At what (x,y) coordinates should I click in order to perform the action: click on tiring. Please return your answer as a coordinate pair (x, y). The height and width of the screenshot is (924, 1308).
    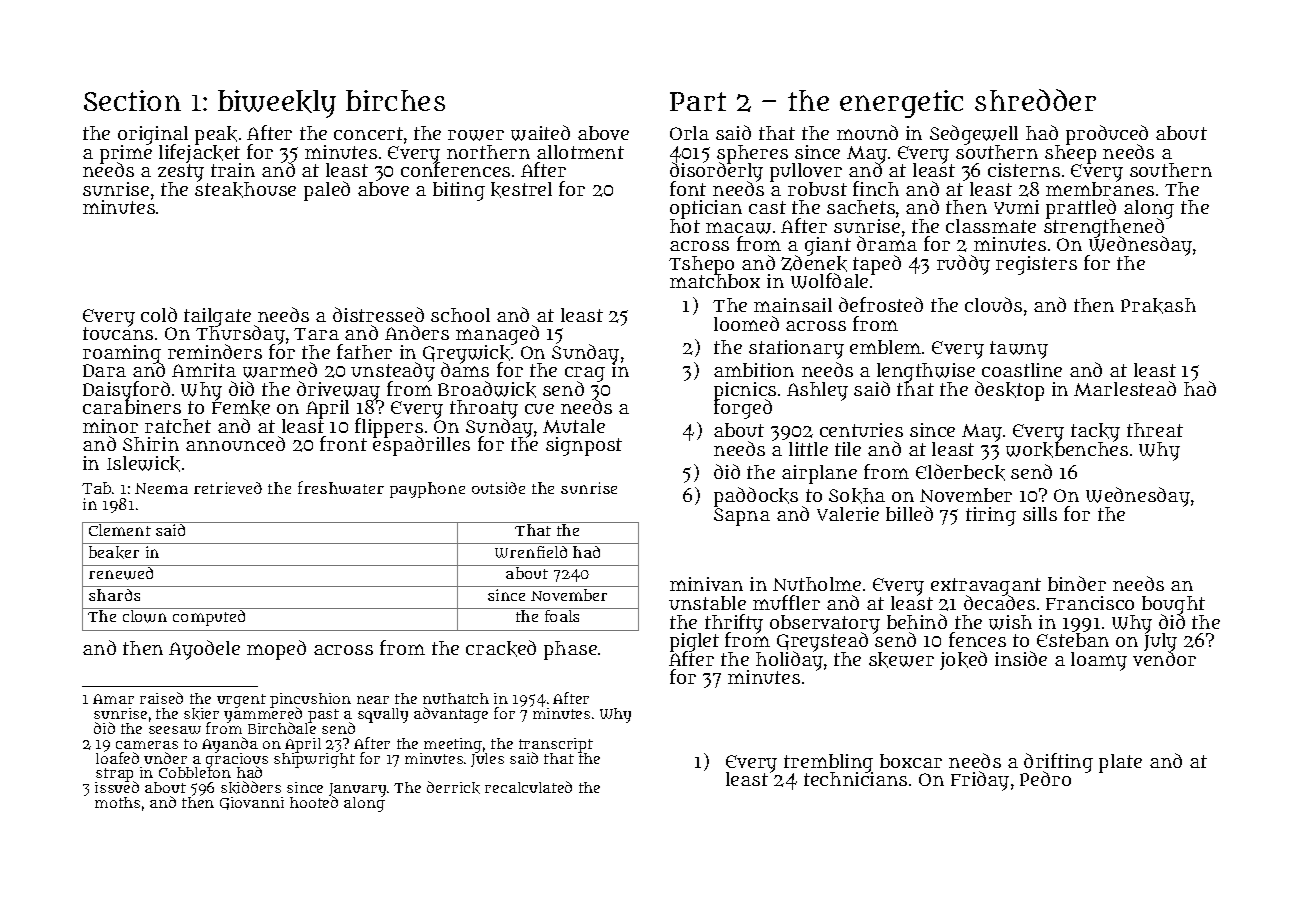
    Looking at the image, I should click on (991, 516).
